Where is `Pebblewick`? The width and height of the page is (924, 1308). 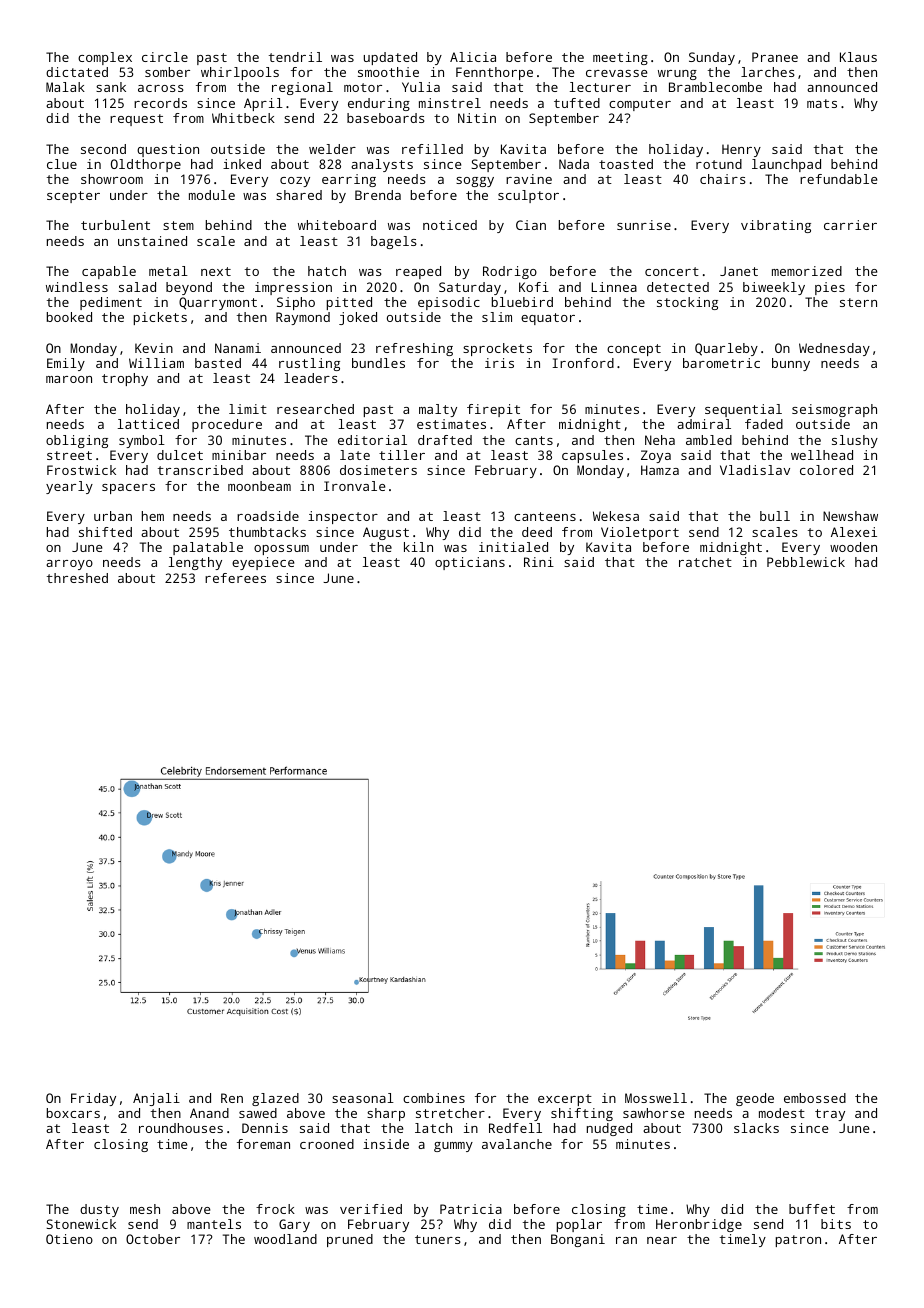
Pebblewick is located at coordinates (806, 562).
